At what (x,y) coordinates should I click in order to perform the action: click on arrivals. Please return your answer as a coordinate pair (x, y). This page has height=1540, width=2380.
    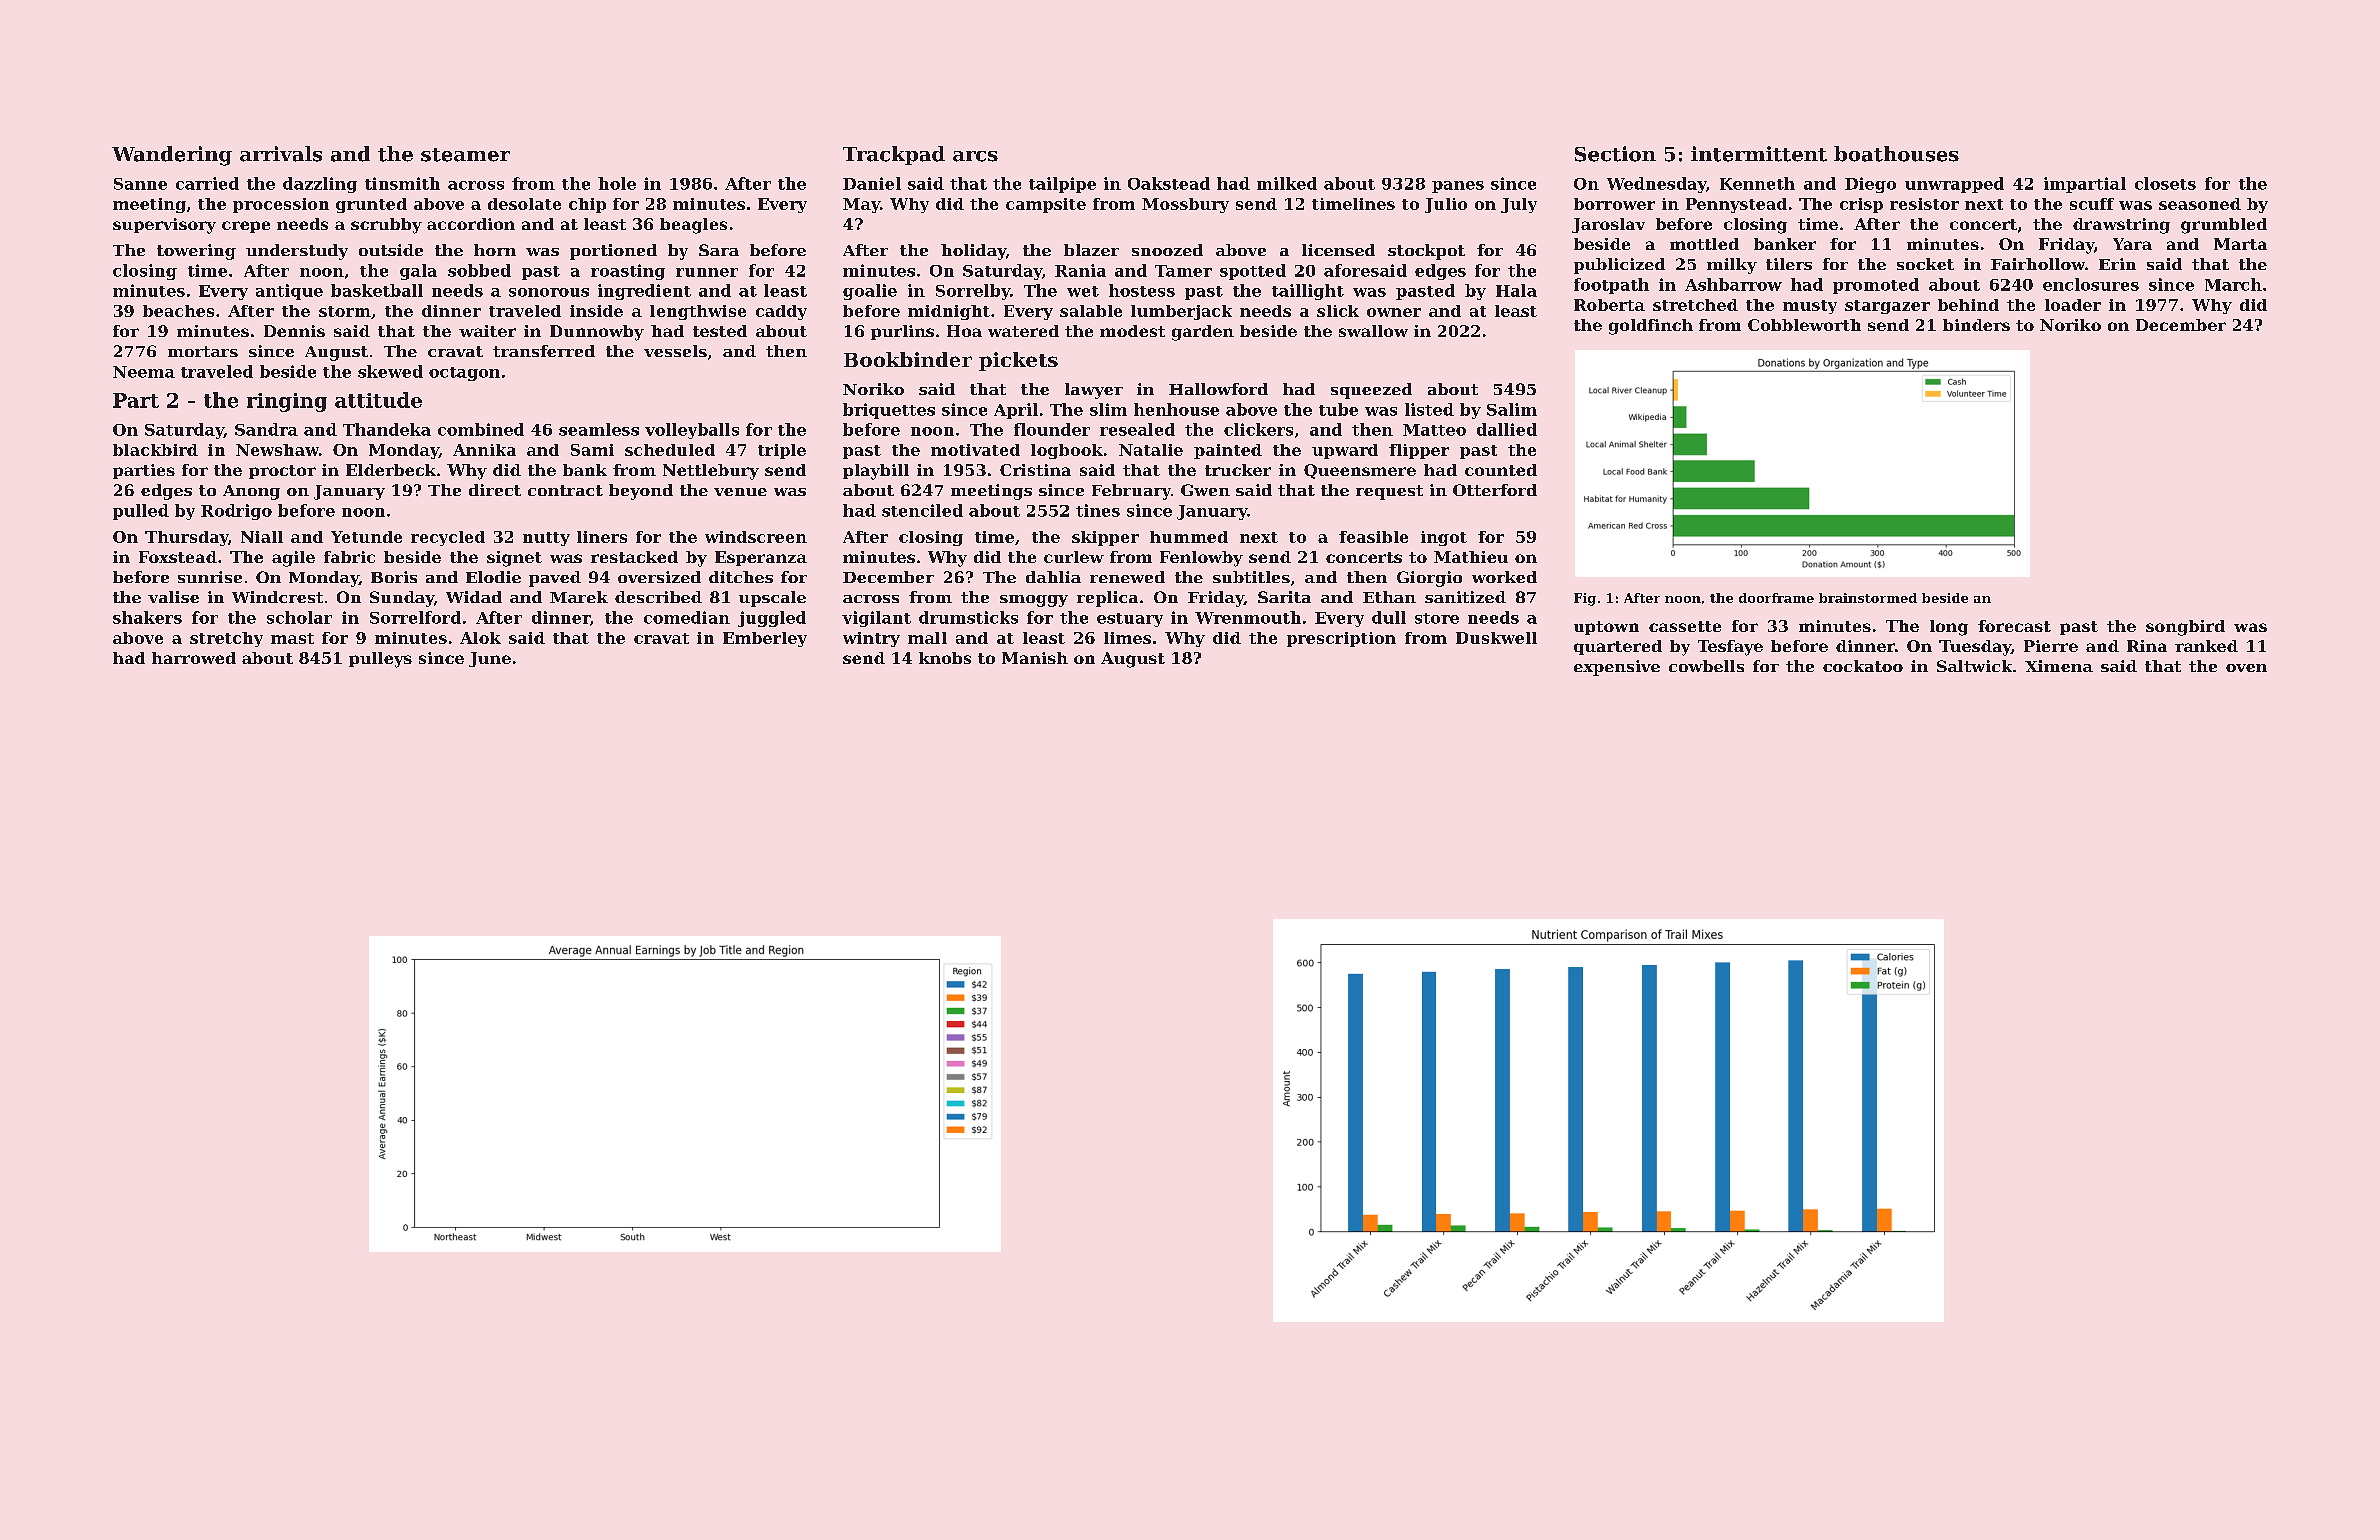
    Looking at the image, I should click on (281, 154).
